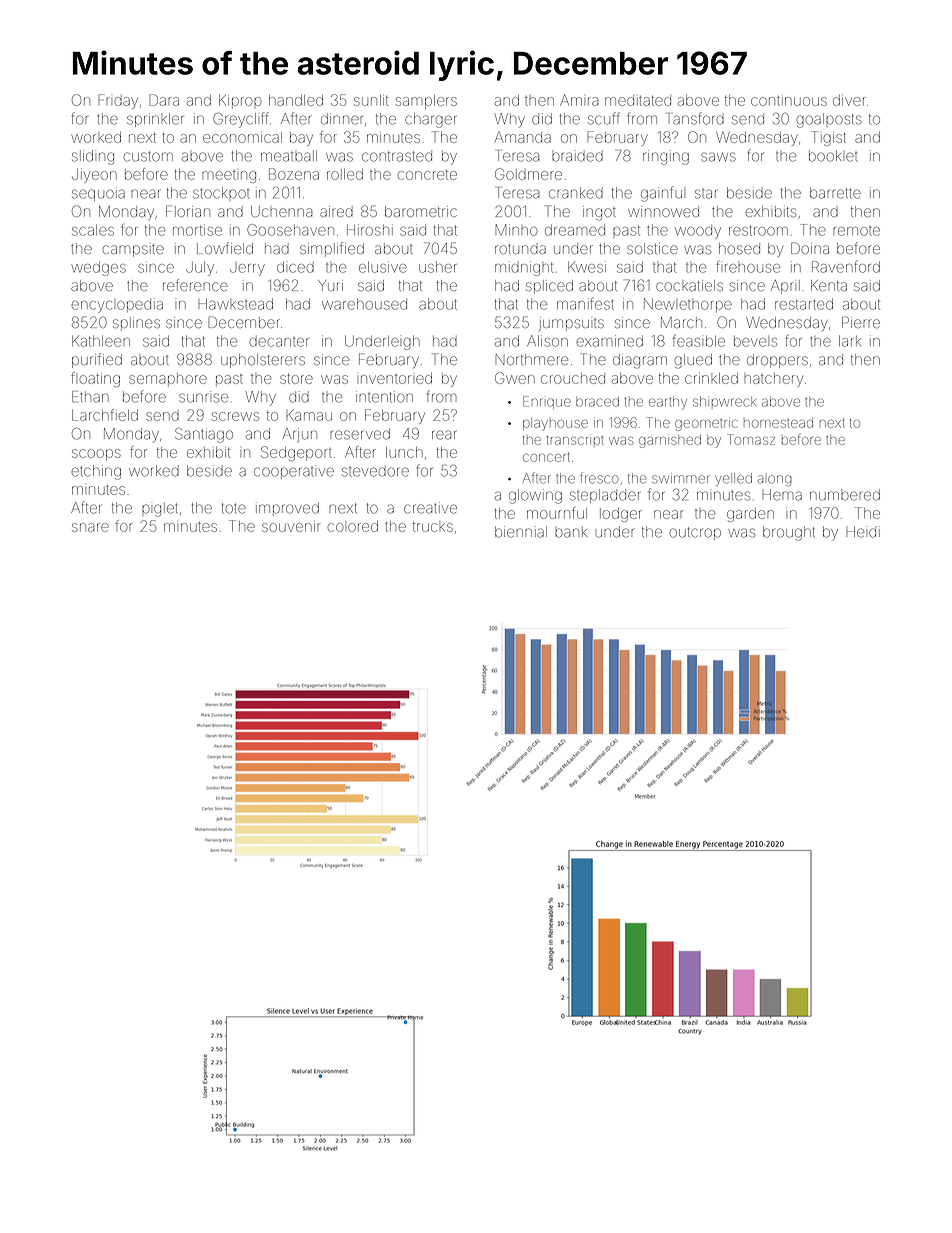 Image resolution: width=952 pixels, height=1233 pixels. Describe the element at coordinates (755, 341) in the screenshot. I see `bevels` at that location.
